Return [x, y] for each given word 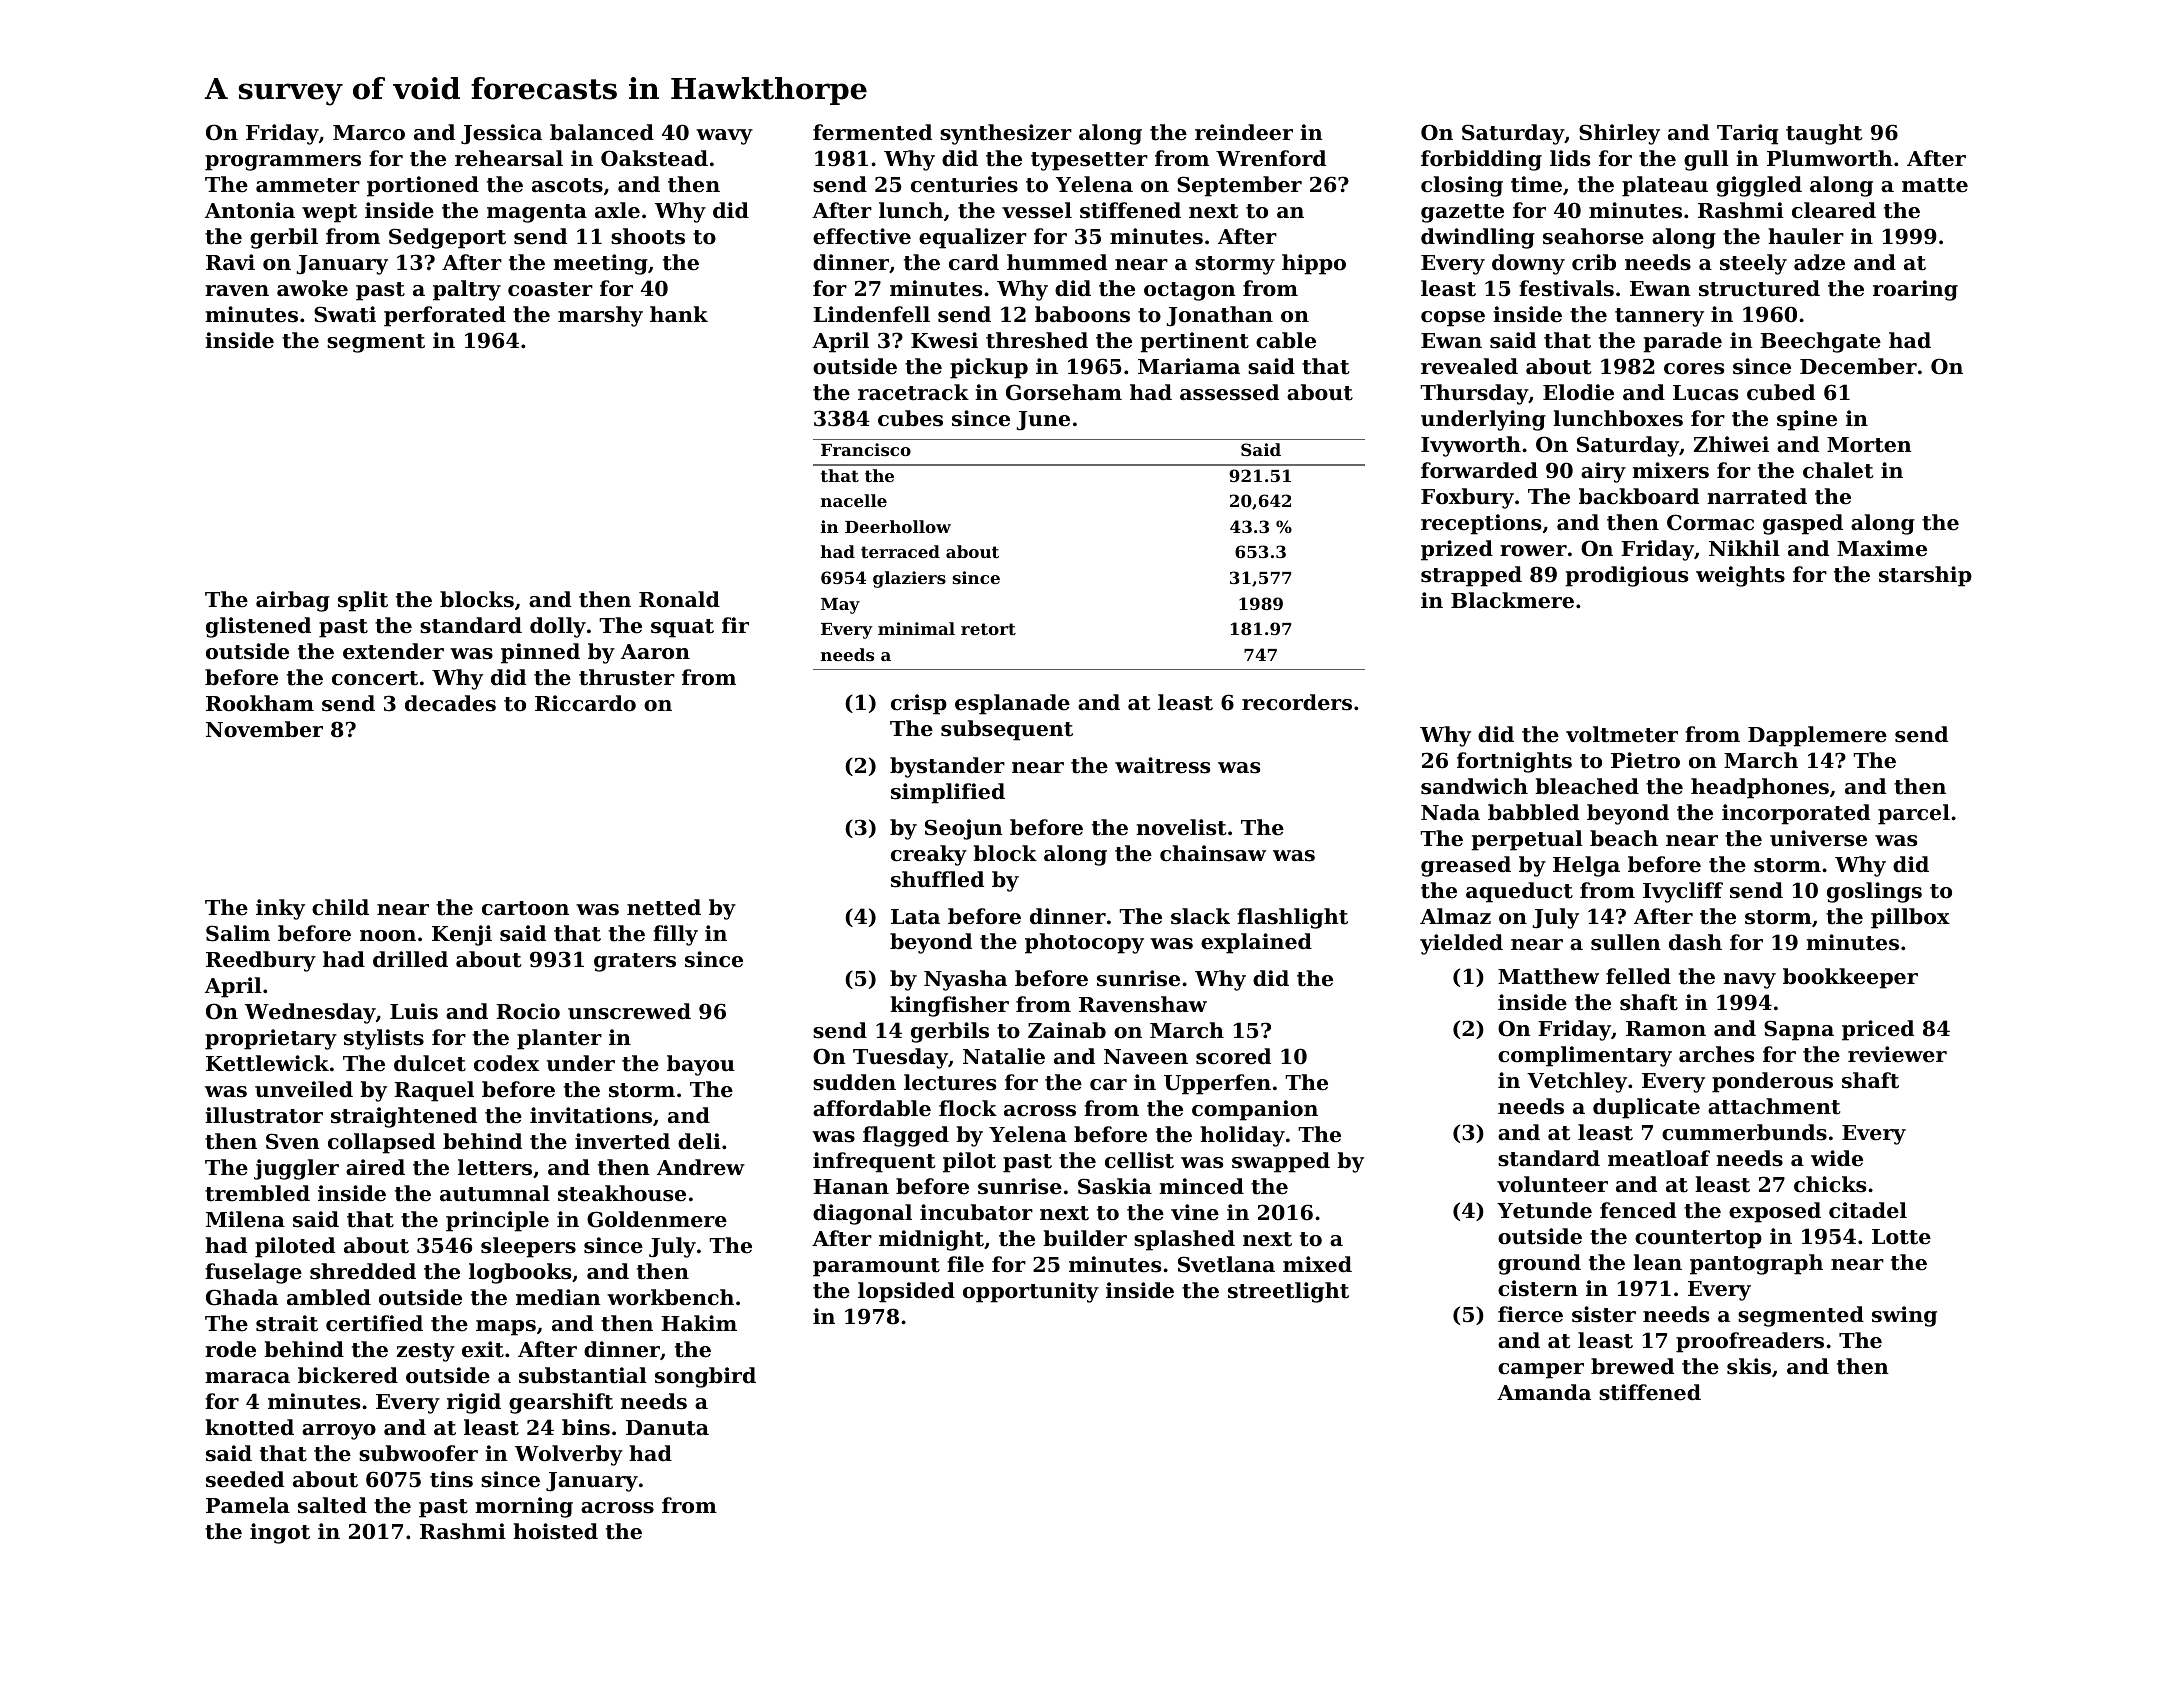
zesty [425, 1352]
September [1239, 186]
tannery [1659, 317]
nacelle [854, 500]
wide [1837, 1158]
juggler [296, 1169]
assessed [1229, 392]
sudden [854, 1082]
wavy [724, 137]
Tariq [1747, 134]
